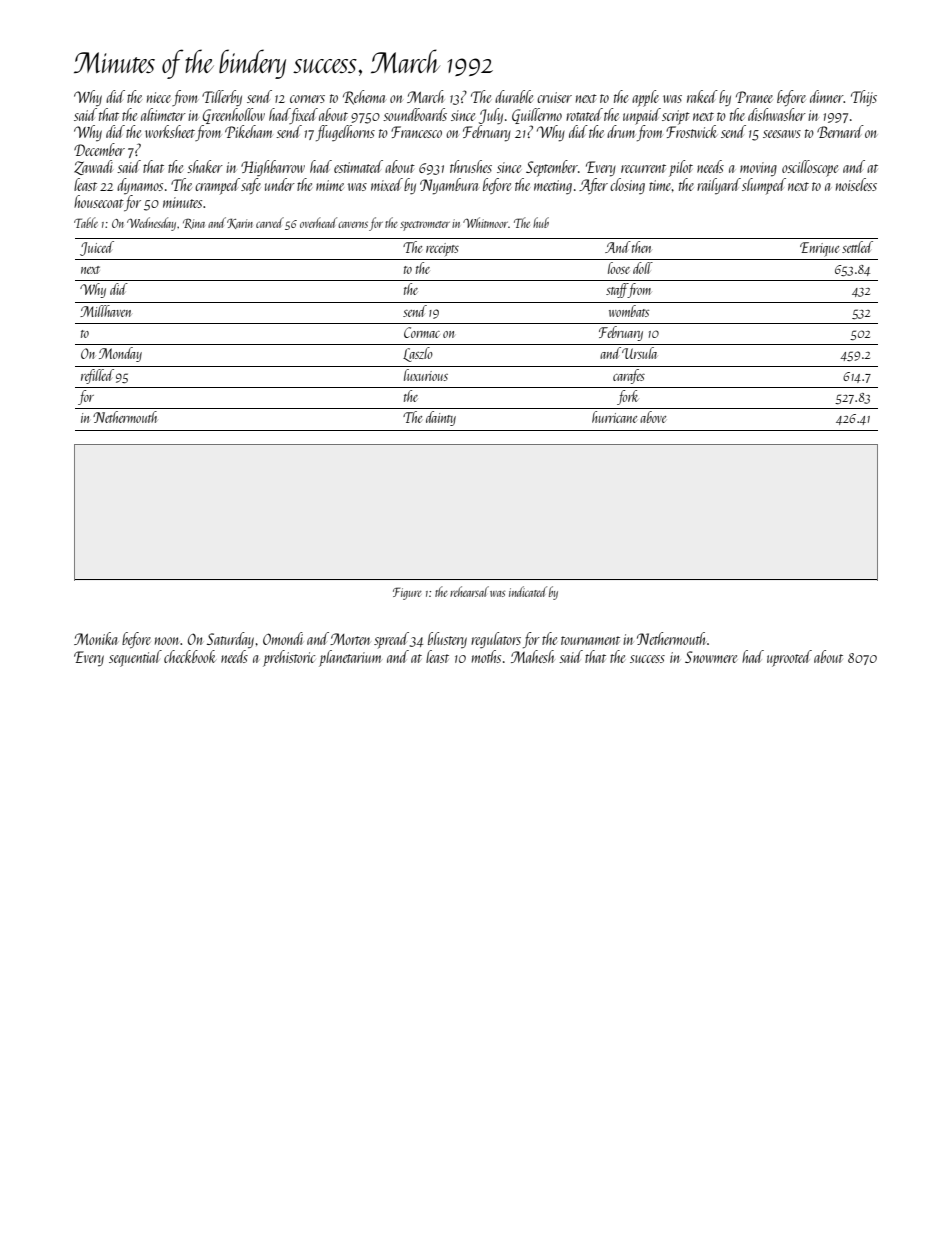 The height and width of the screenshot is (1233, 952). Describe the element at coordinates (407, 593) in the screenshot. I see `Figure` at that location.
